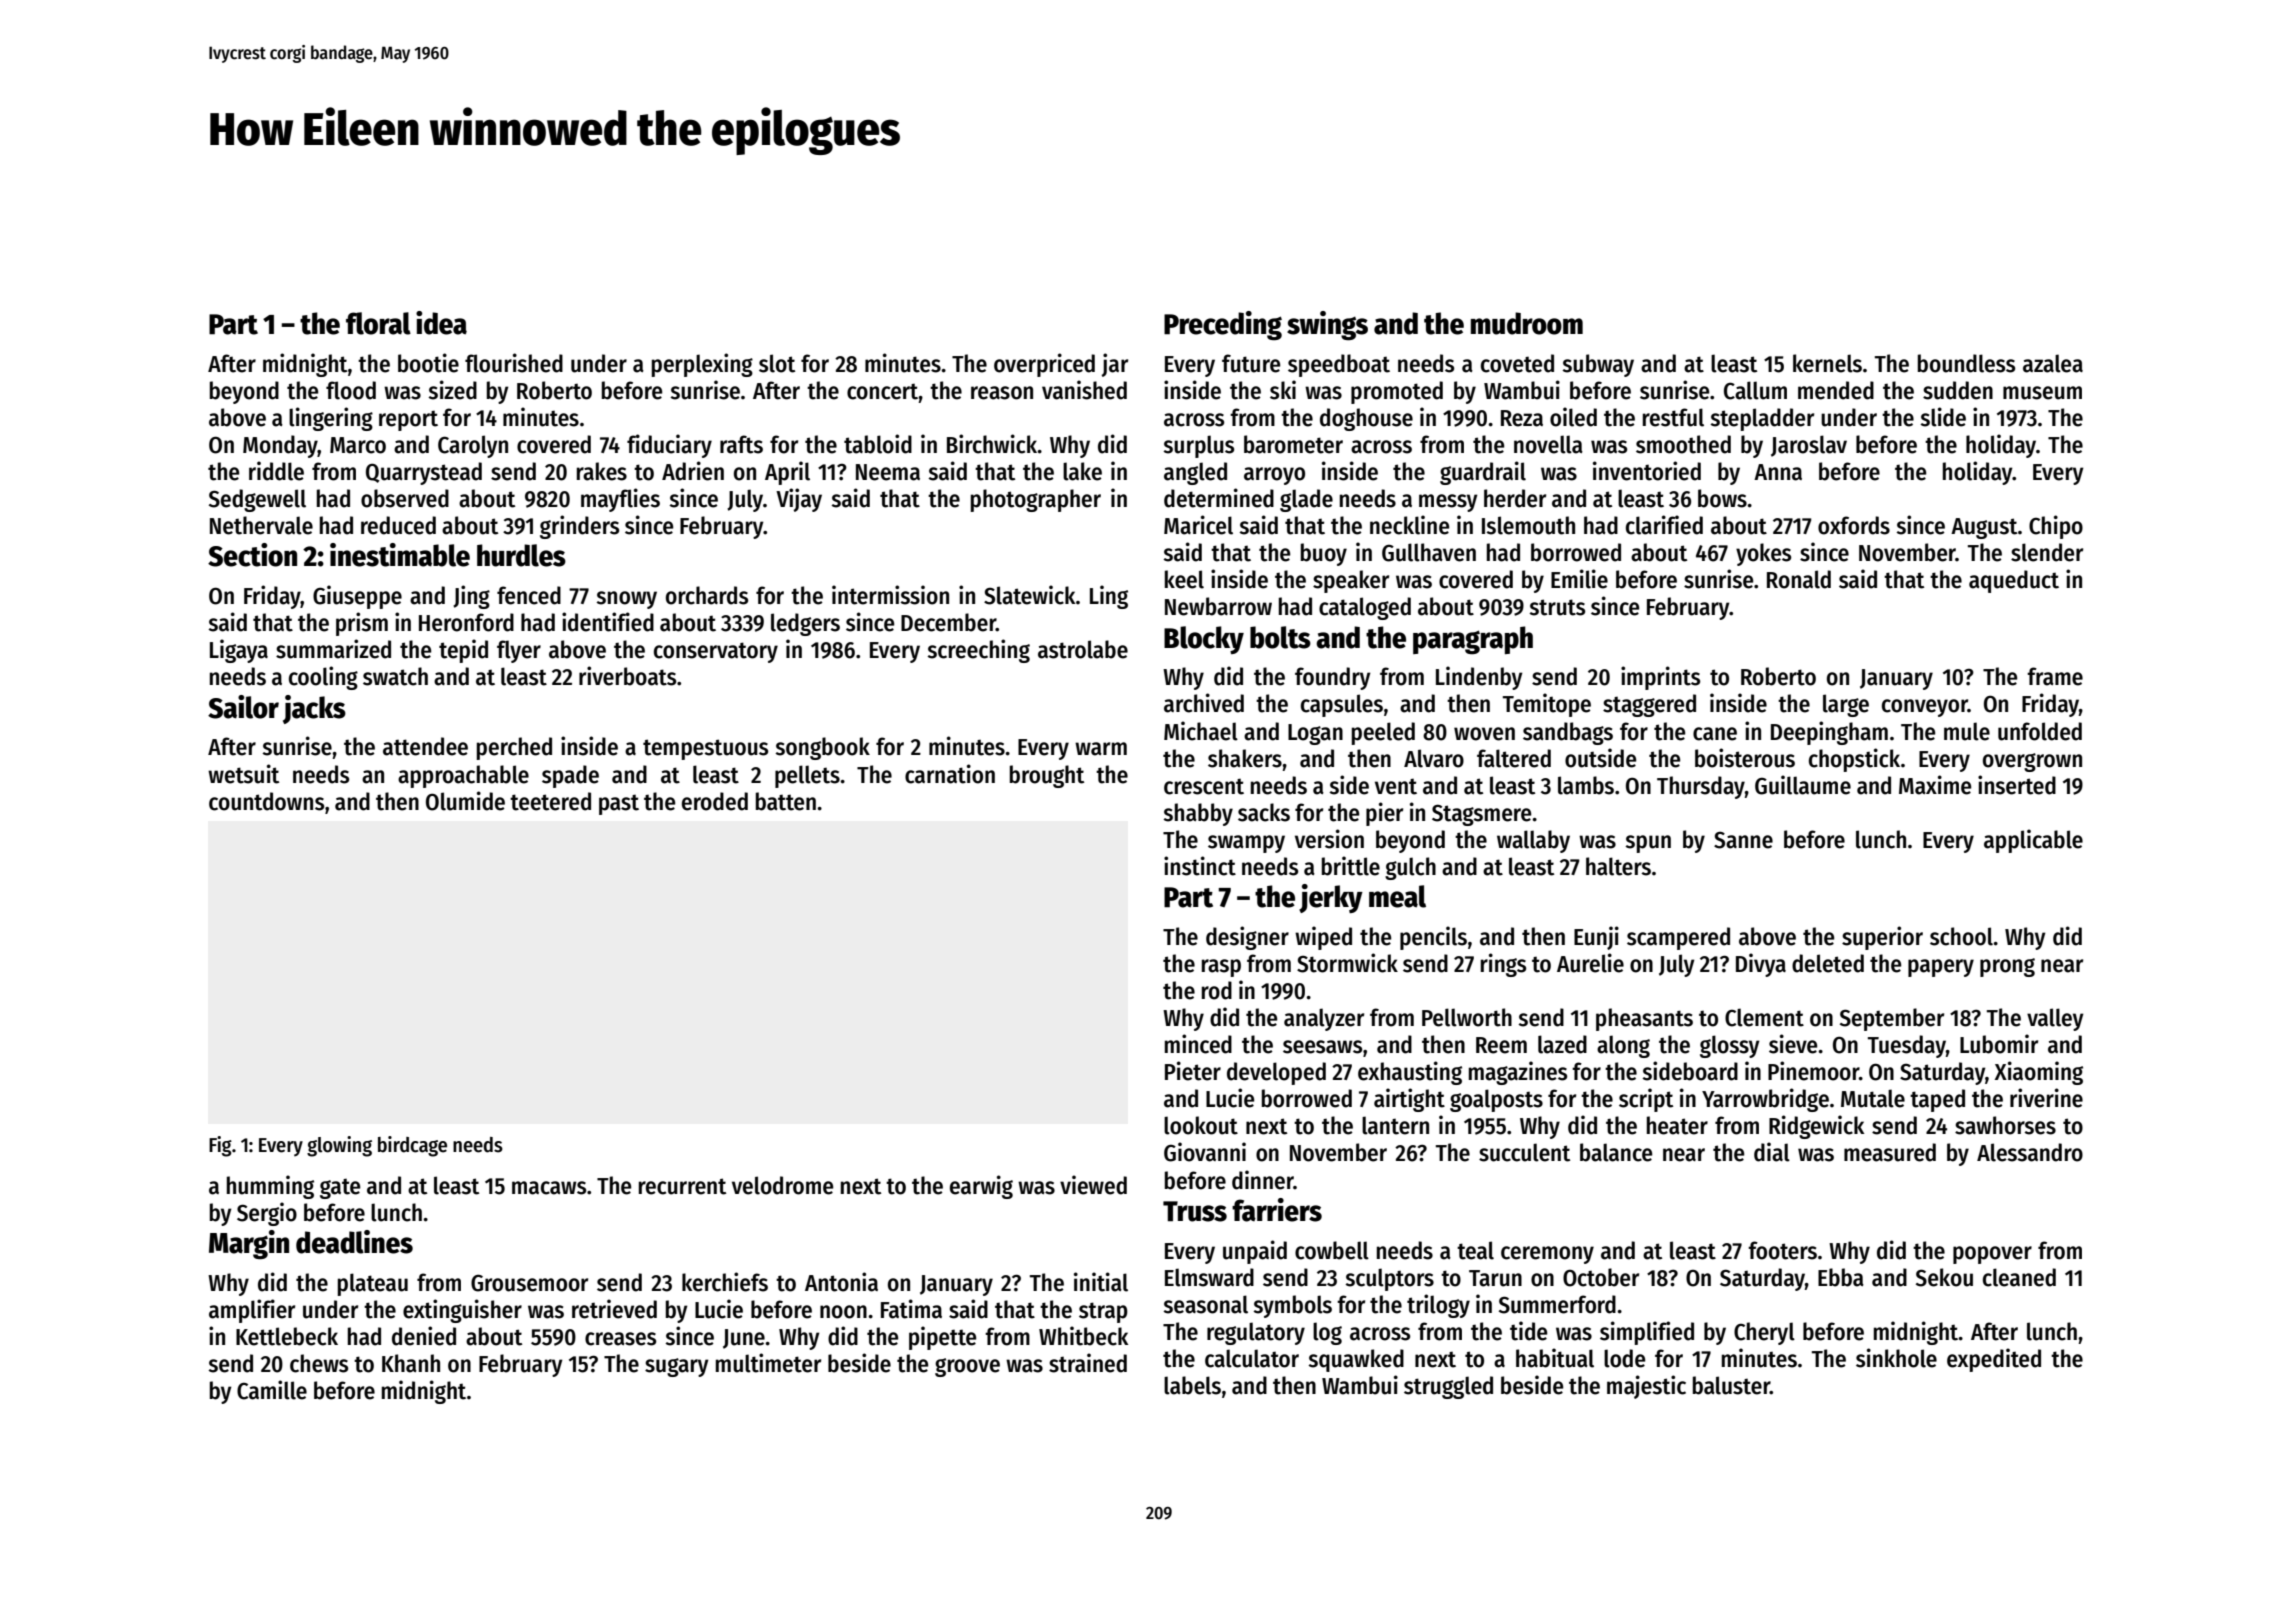 The image size is (2292, 1620). Describe the element at coordinates (243, 774) in the document. I see `wetsuit` at that location.
